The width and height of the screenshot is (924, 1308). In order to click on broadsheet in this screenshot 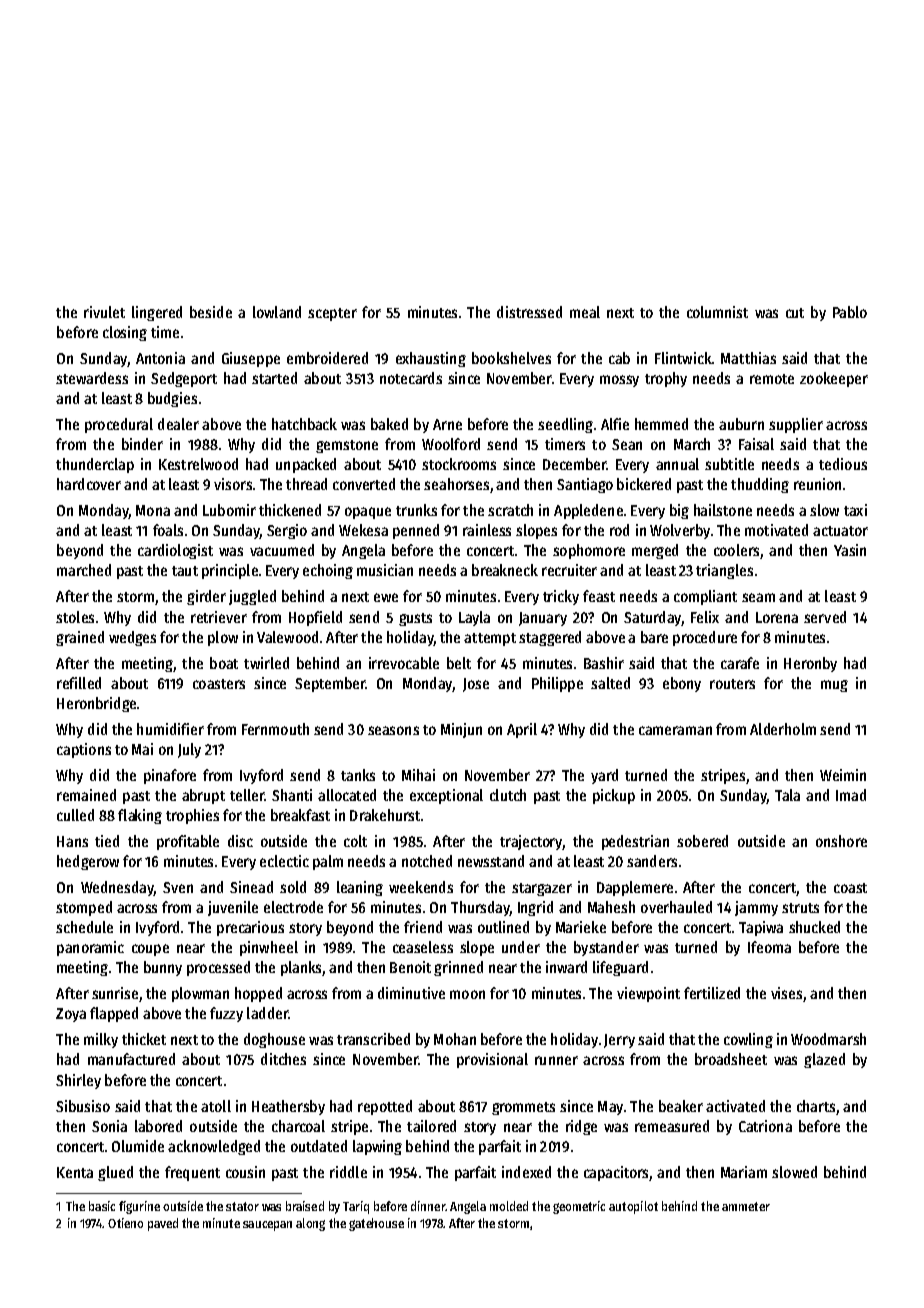, I will do `click(731, 1059)`.
